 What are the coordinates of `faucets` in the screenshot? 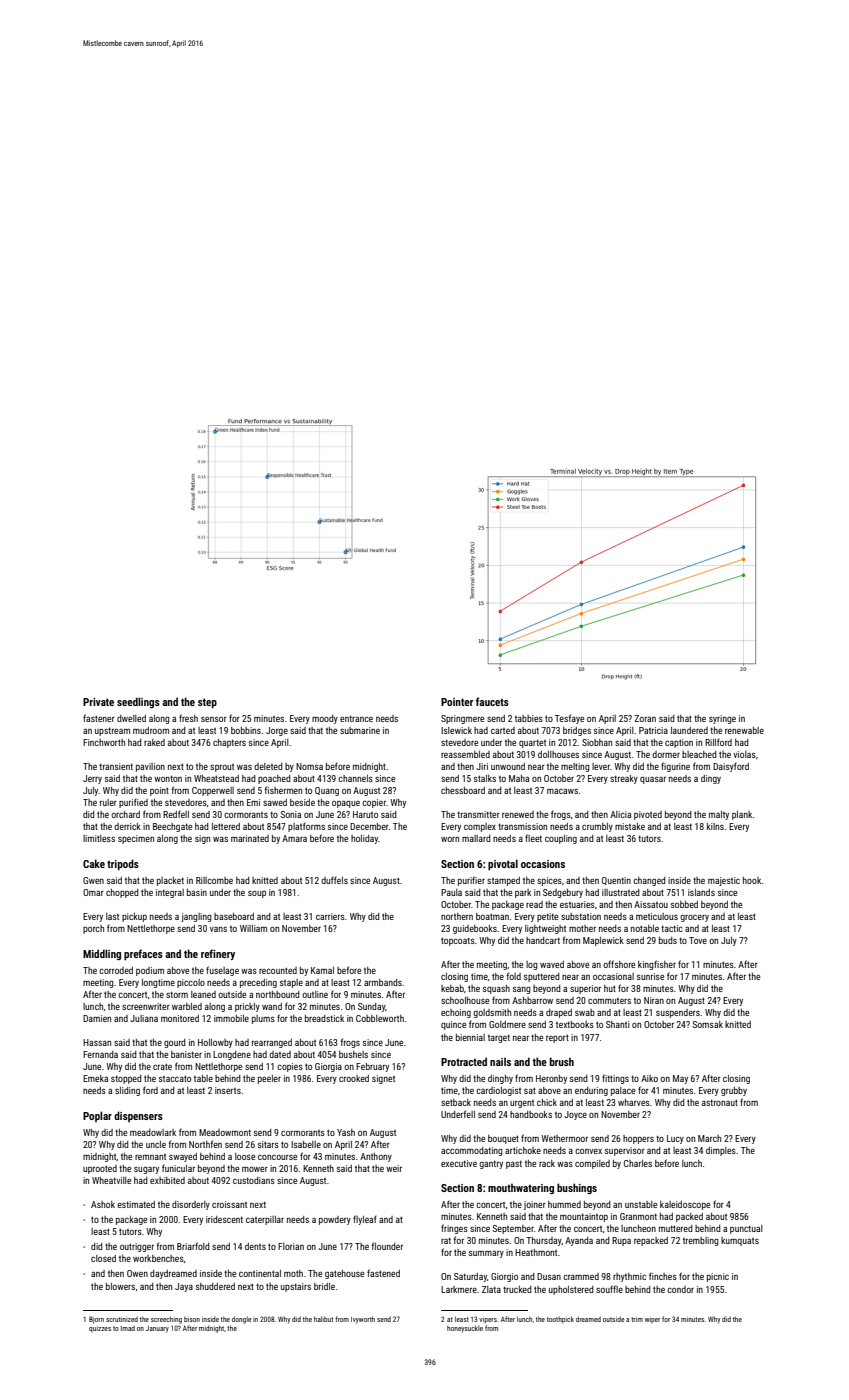 It's located at (492, 701).
